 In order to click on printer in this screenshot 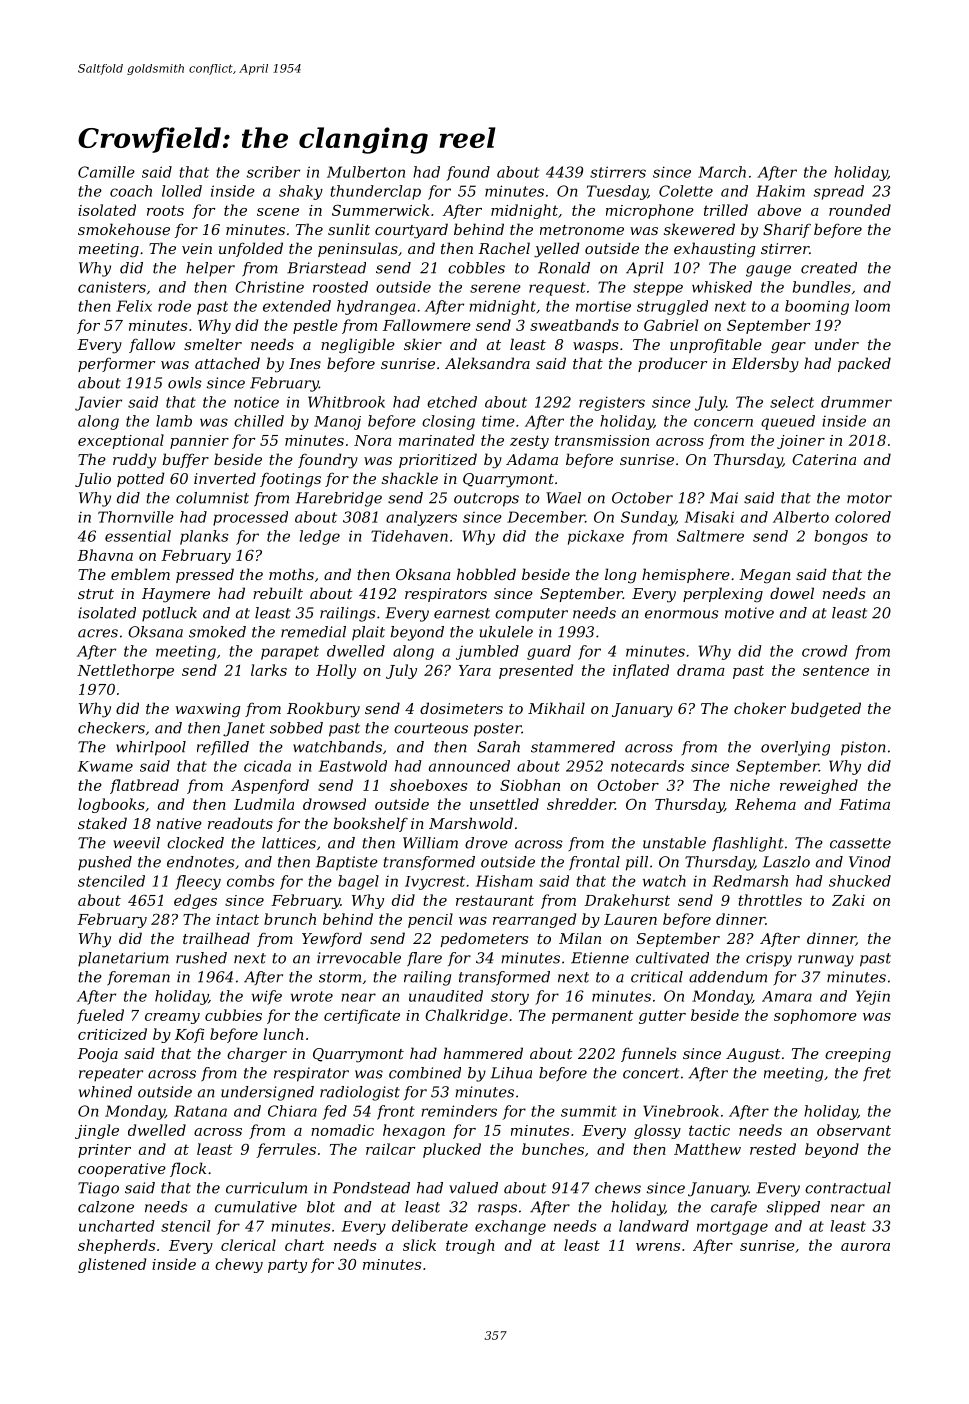, I will do `click(104, 1151)`.
